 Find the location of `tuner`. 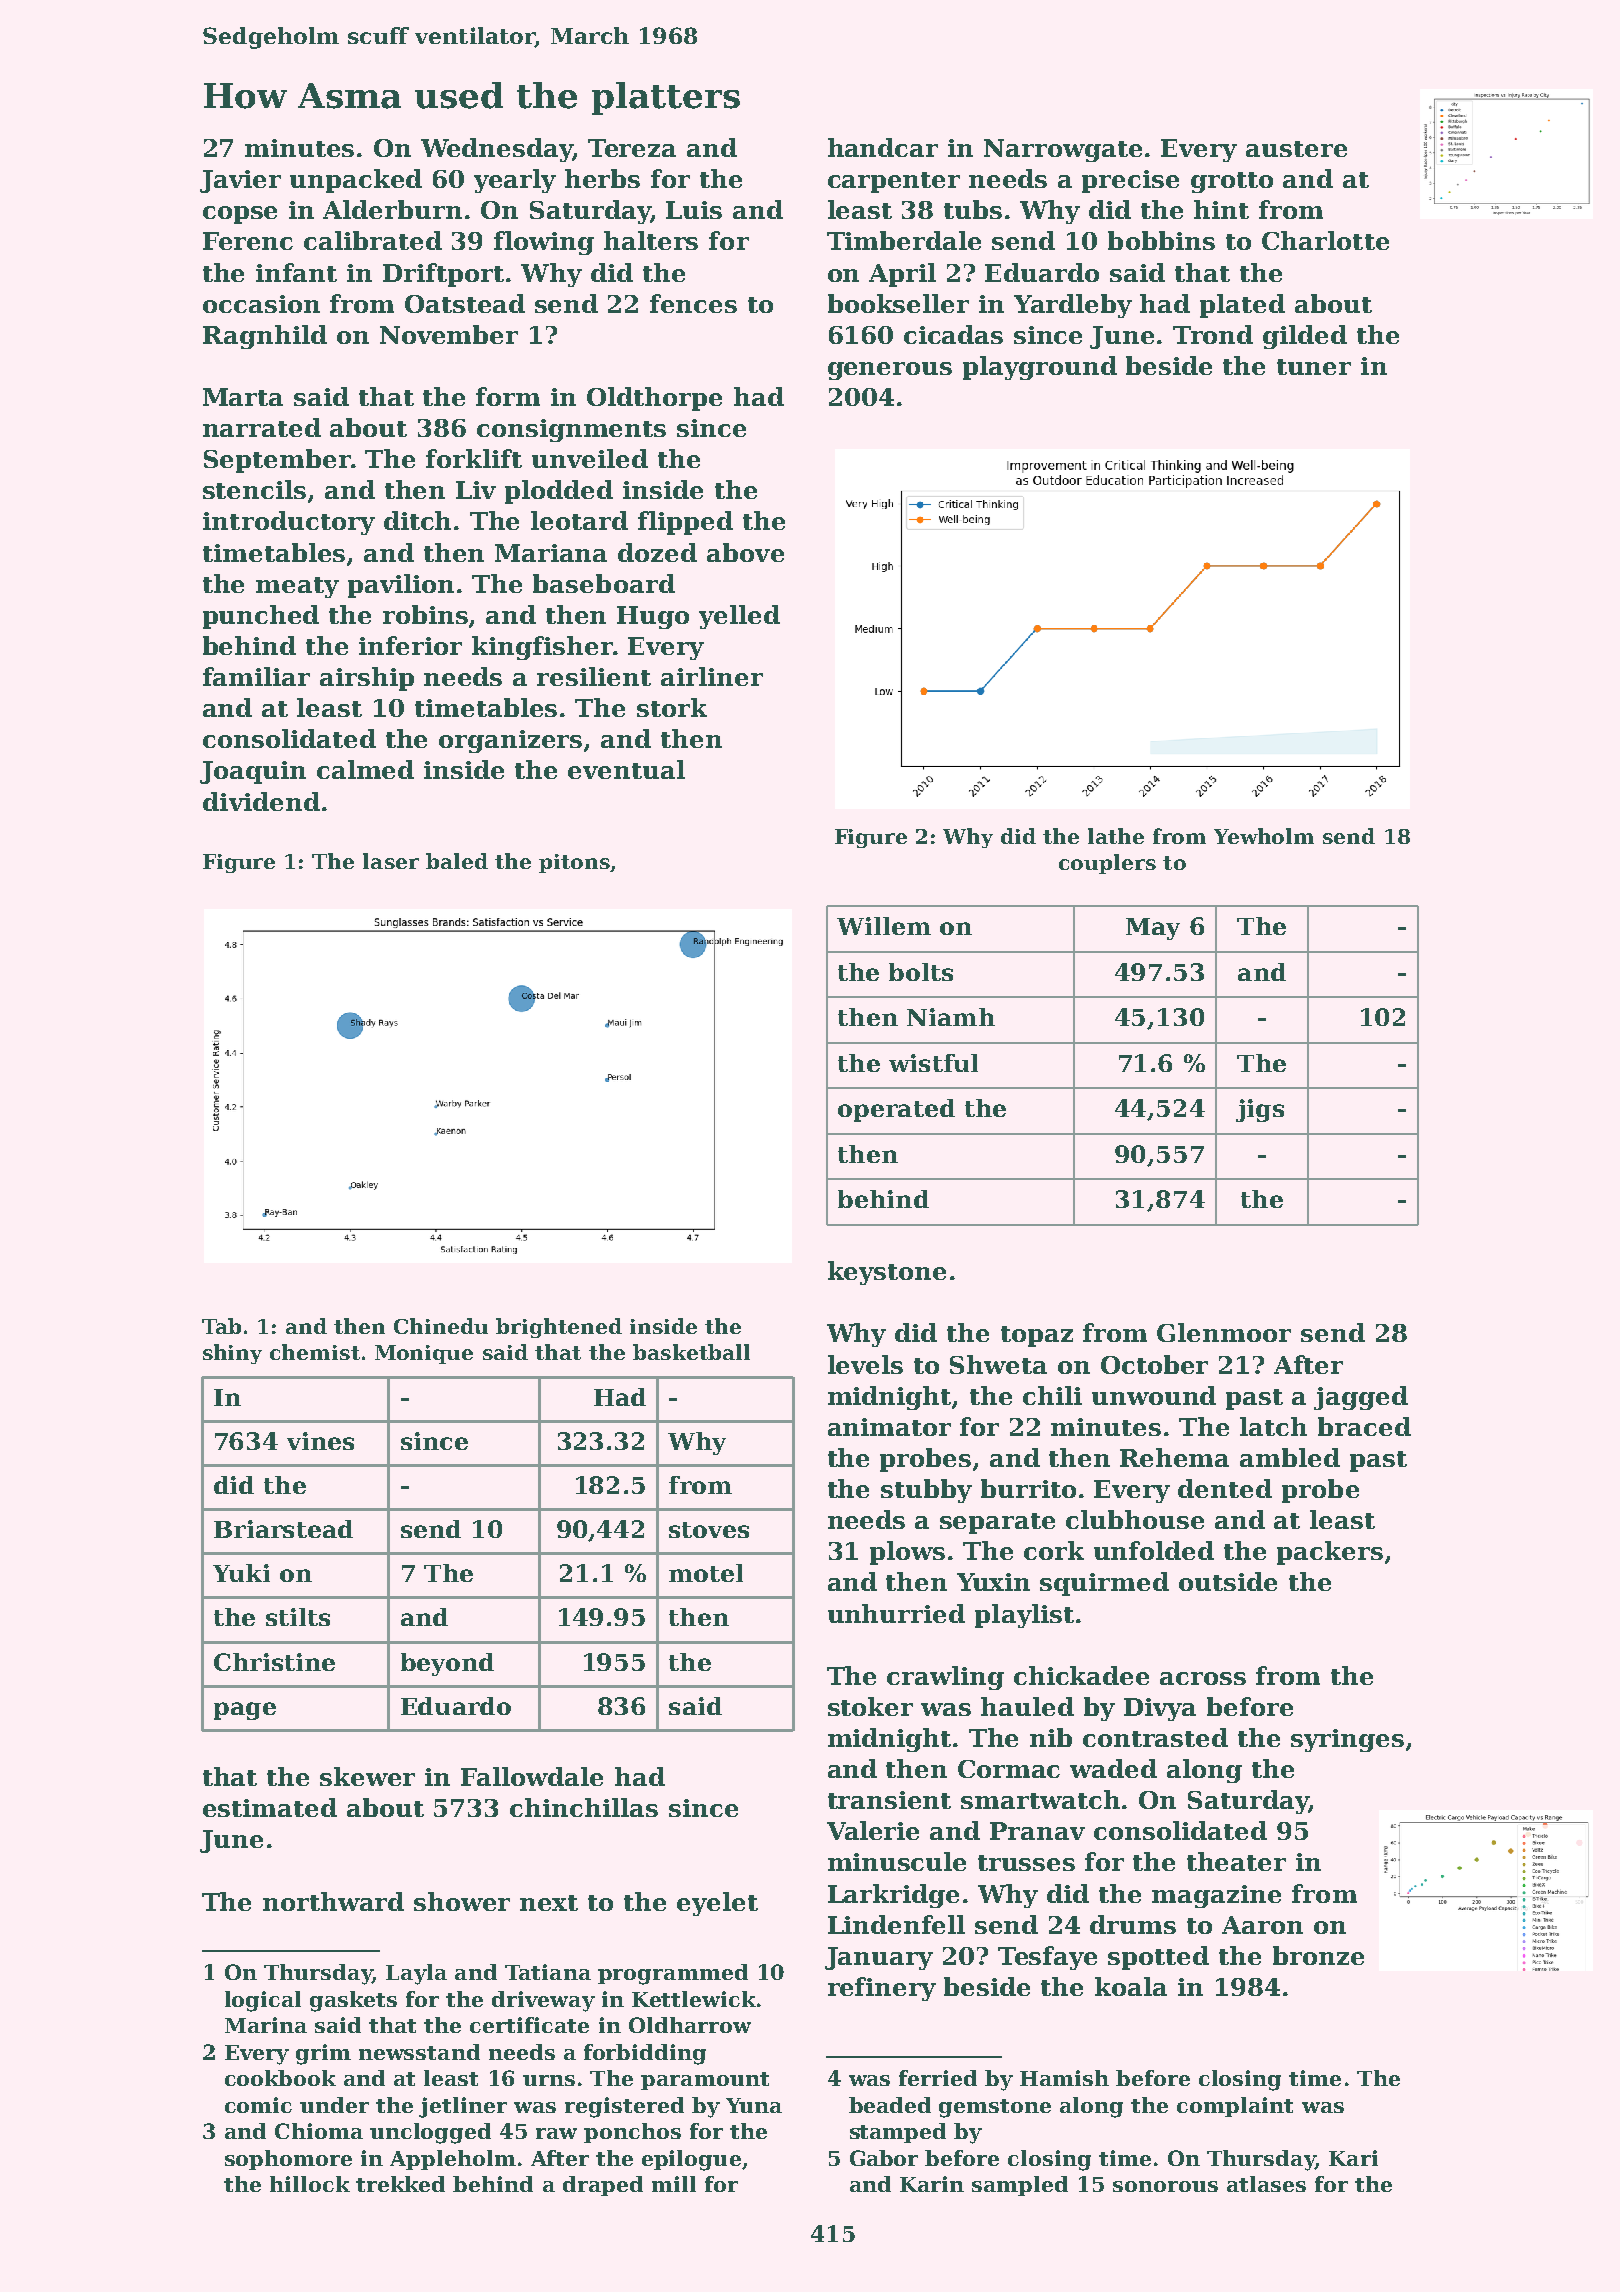

tuner is located at coordinates (1314, 367).
